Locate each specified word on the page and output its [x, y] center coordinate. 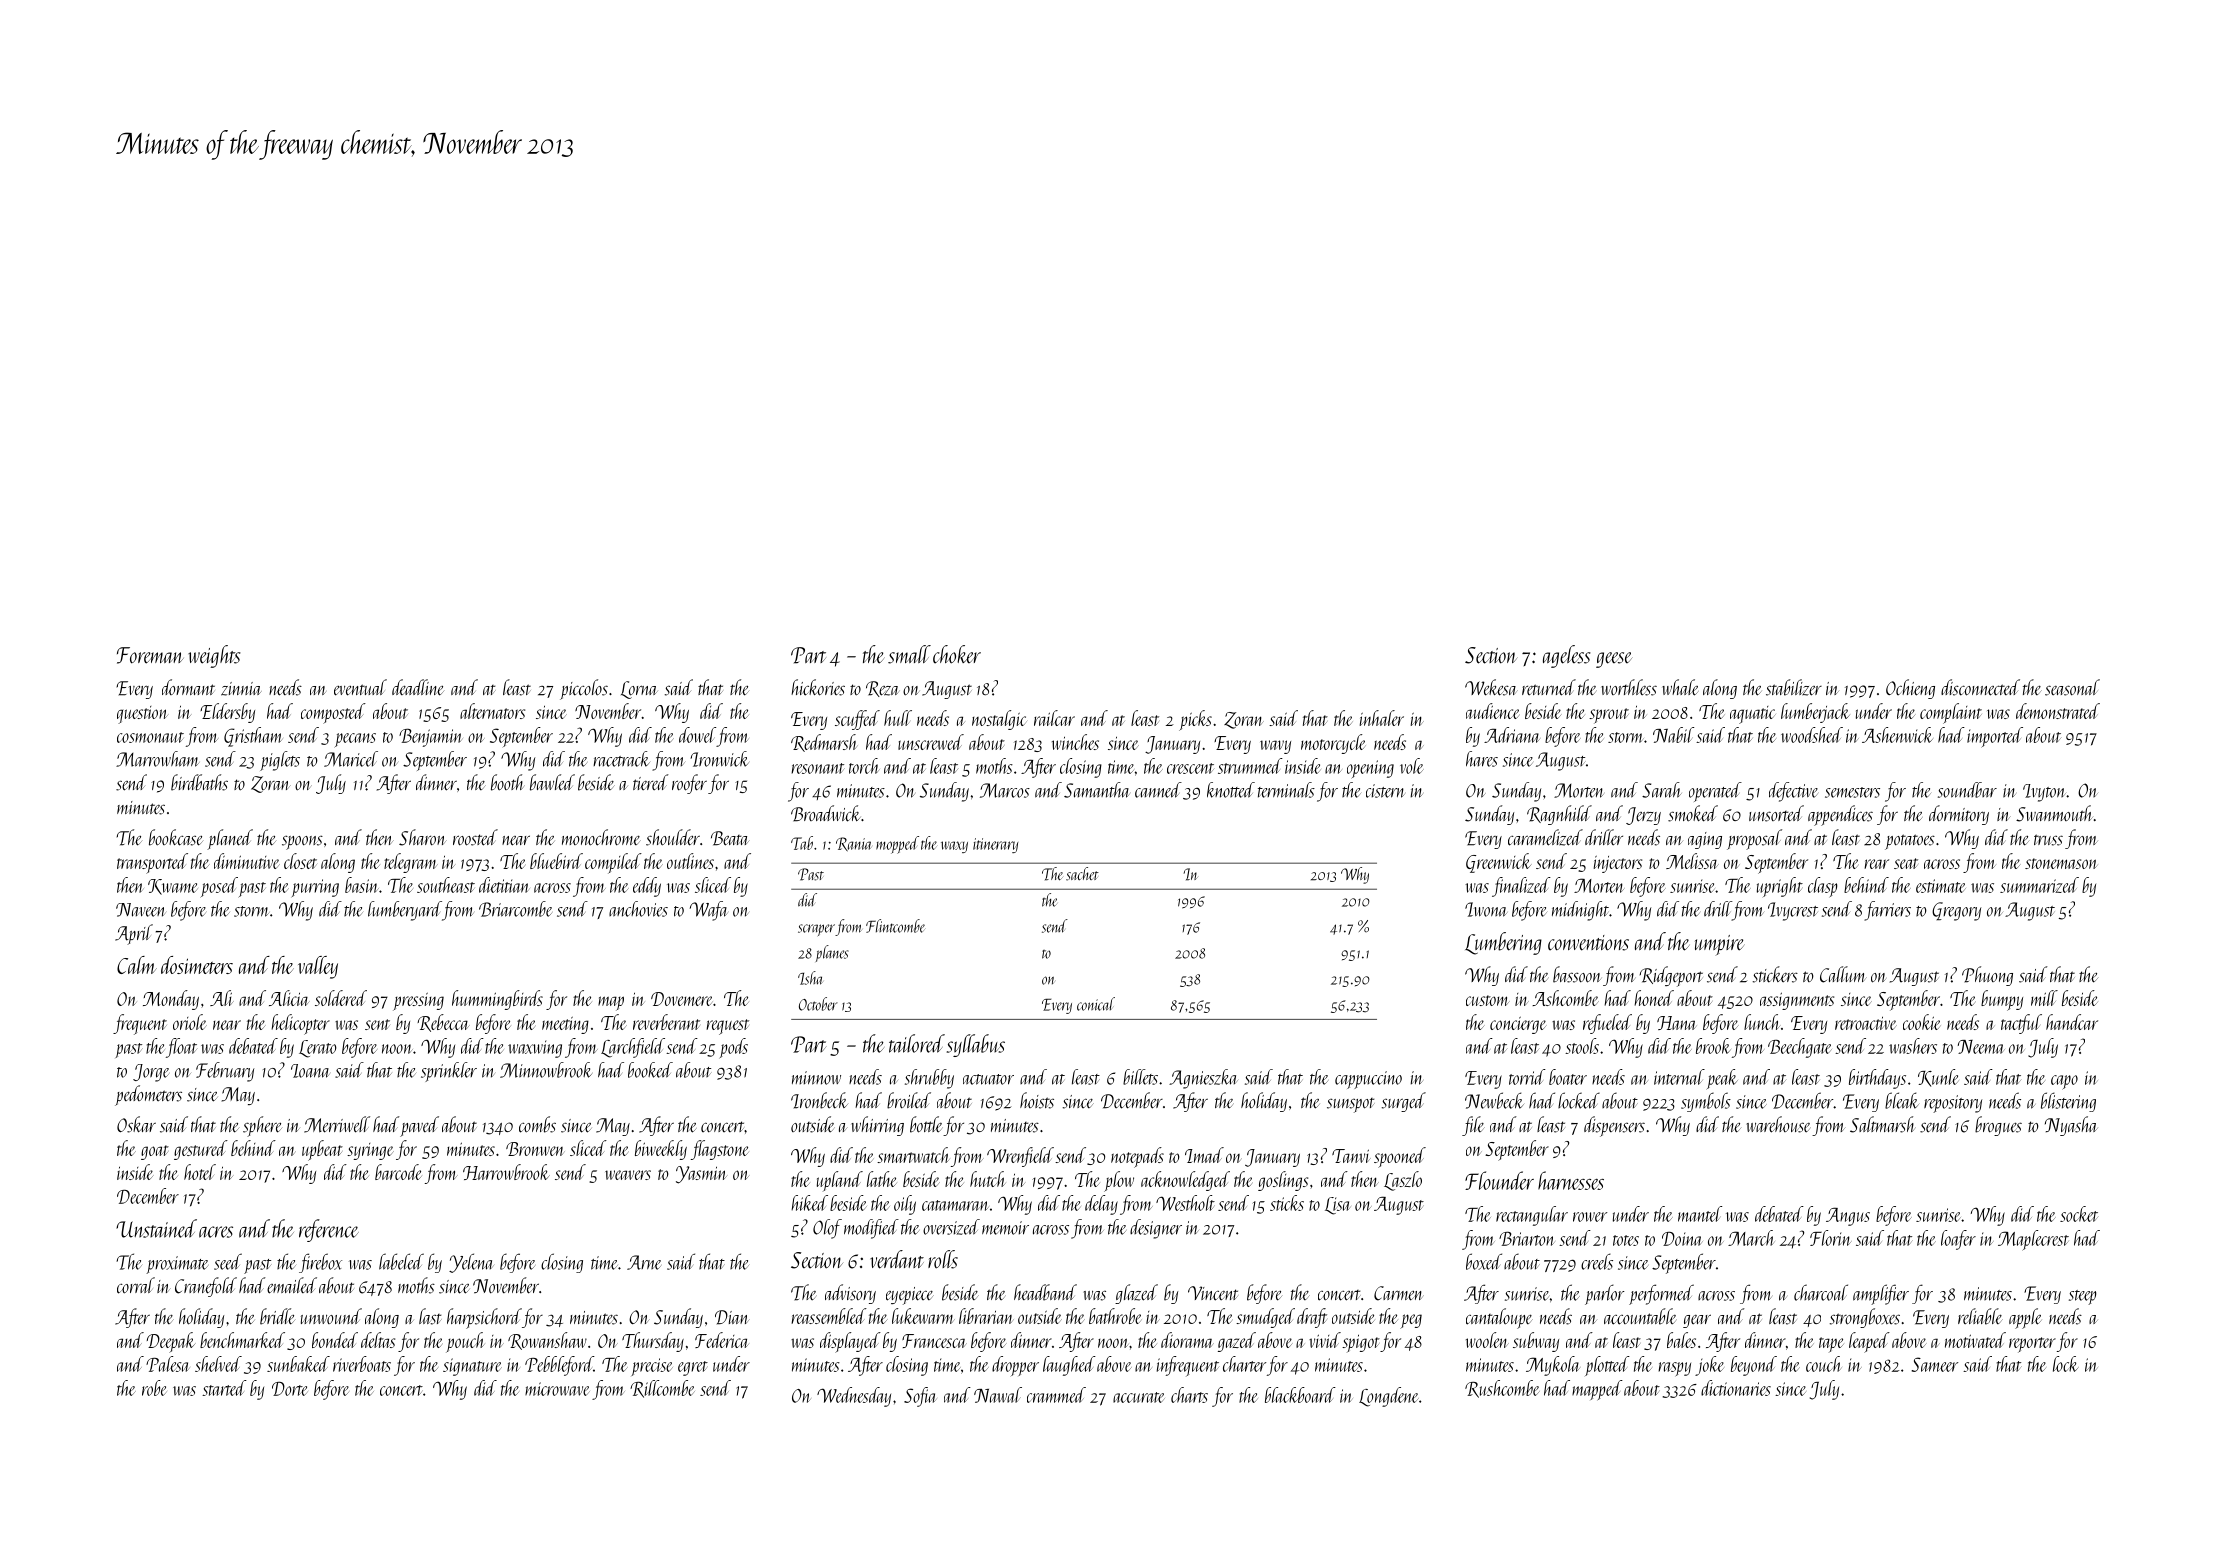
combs [537, 1124]
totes [1626, 1240]
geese [1614, 660]
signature [472, 1367]
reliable [1980, 1316]
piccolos [584, 689]
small [909, 654]
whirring [877, 1126]
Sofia [920, 1397]
